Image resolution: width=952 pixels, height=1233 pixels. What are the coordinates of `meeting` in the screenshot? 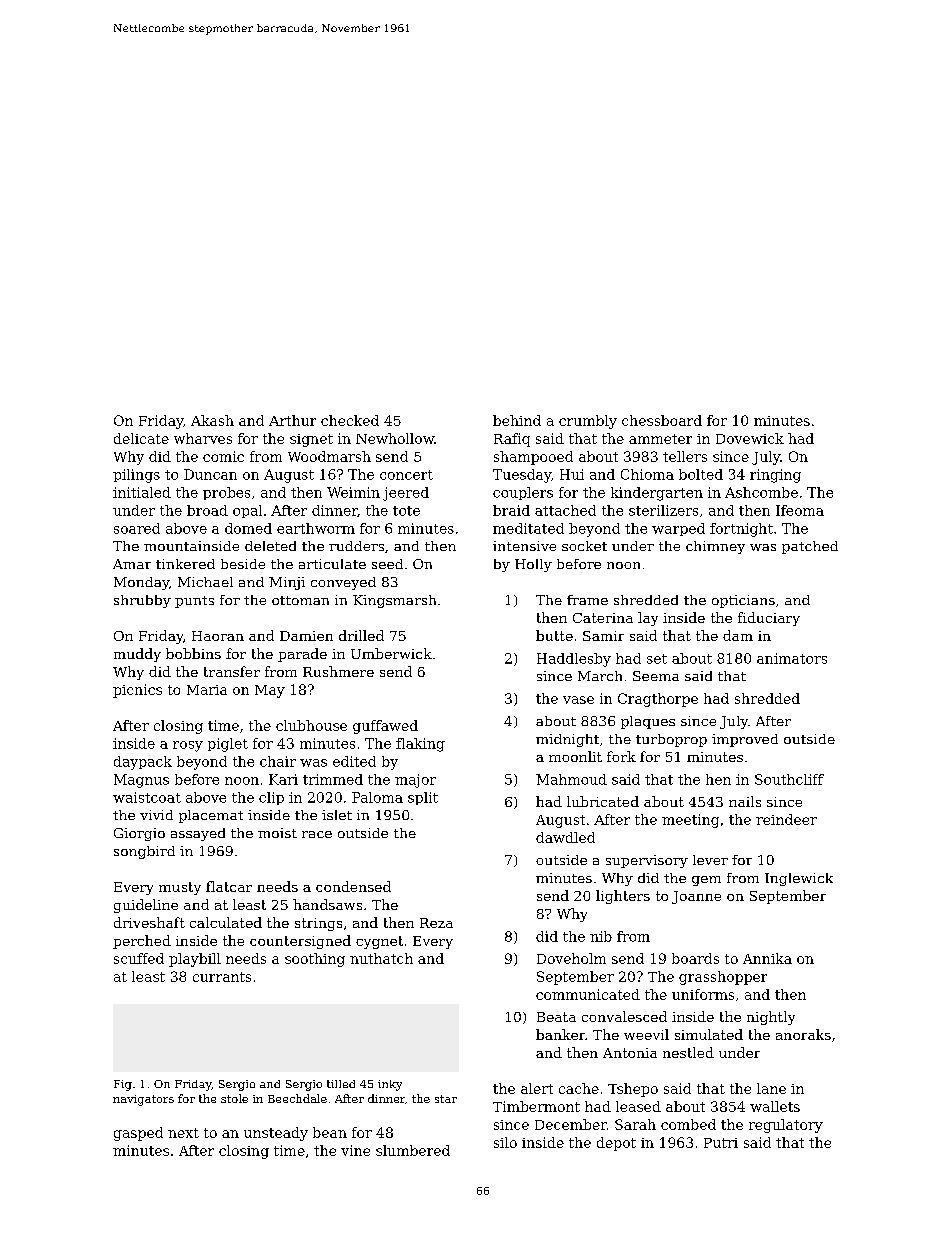 It's located at (690, 821).
